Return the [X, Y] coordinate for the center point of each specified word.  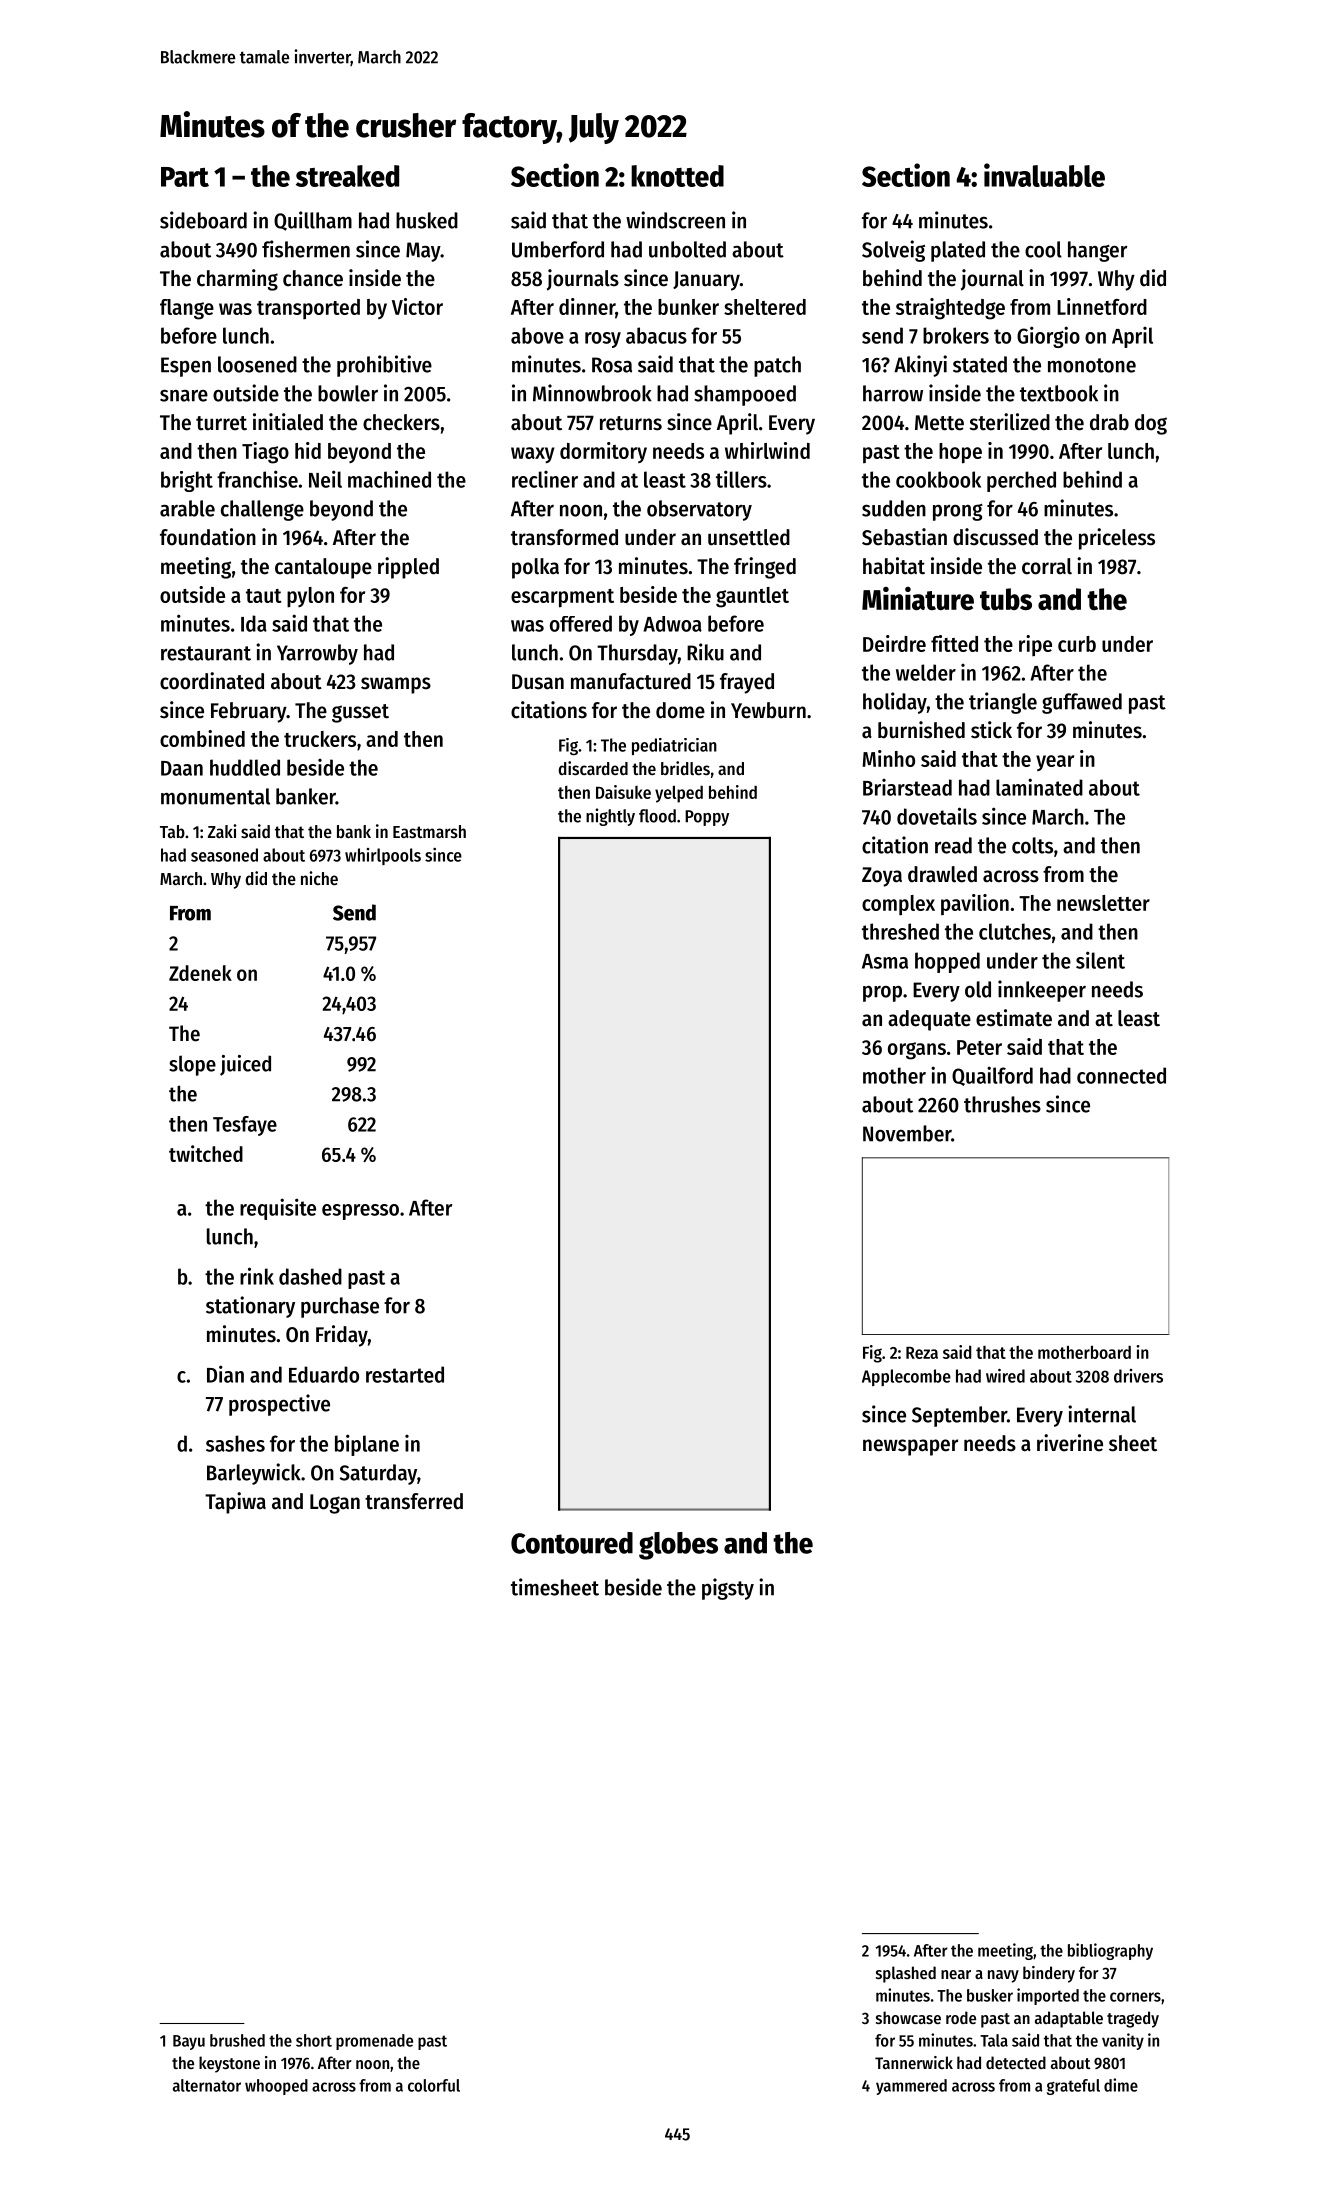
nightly [610, 817]
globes [678, 1546]
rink [257, 1276]
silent [1100, 960]
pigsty [728, 1589]
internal [1102, 1414]
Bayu [189, 2042]
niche [319, 878]
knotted [677, 176]
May [423, 252]
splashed [906, 1974]
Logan [335, 1504]
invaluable [1044, 175]
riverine [1070, 1443]
